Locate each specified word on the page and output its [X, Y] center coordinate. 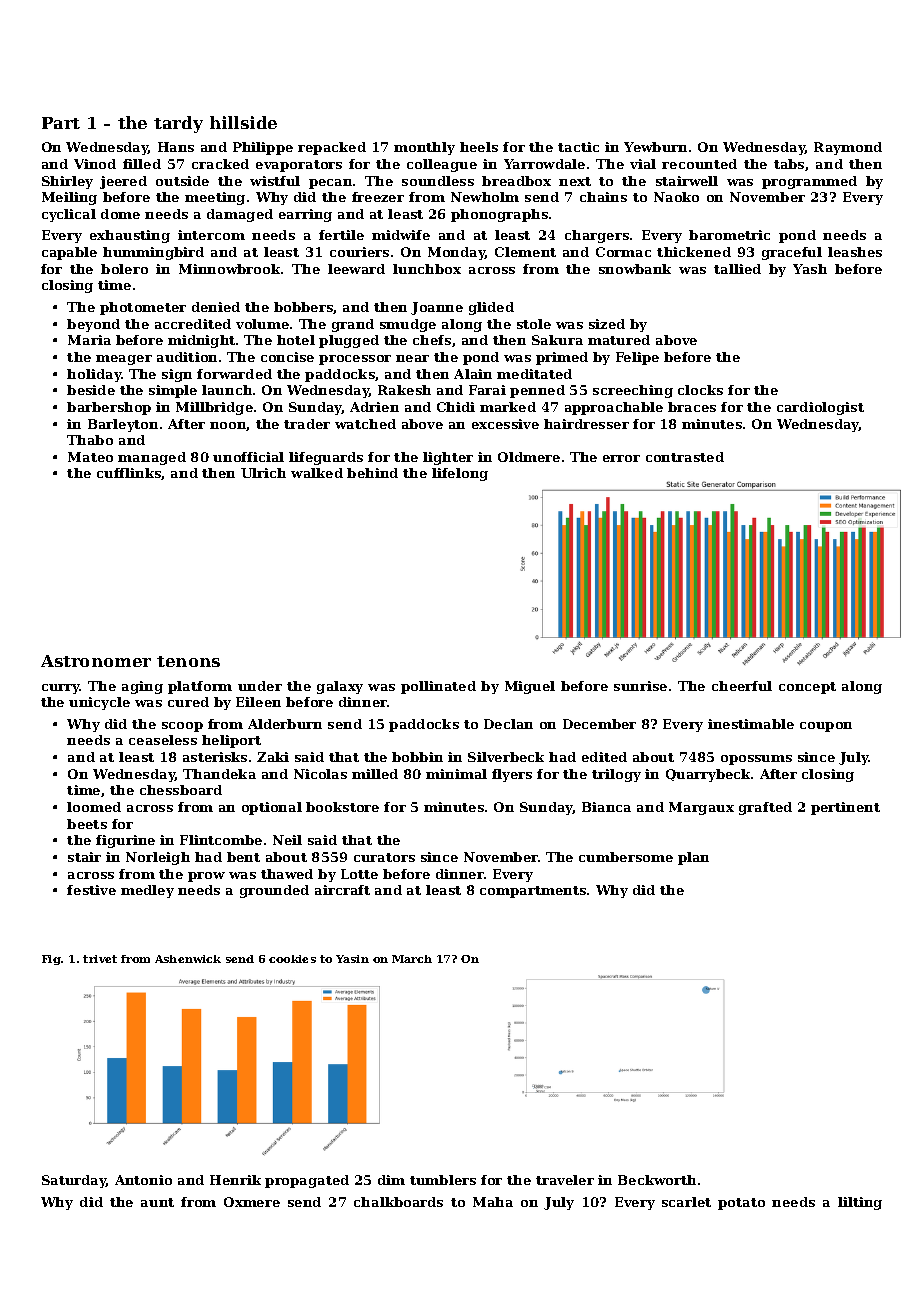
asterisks [215, 757]
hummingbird [153, 253]
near [412, 358]
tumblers [443, 1180]
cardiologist [820, 408]
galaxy [340, 687]
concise [287, 357]
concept [807, 688]
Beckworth [657, 1180]
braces [692, 407]
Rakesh [404, 390]
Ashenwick [188, 959]
